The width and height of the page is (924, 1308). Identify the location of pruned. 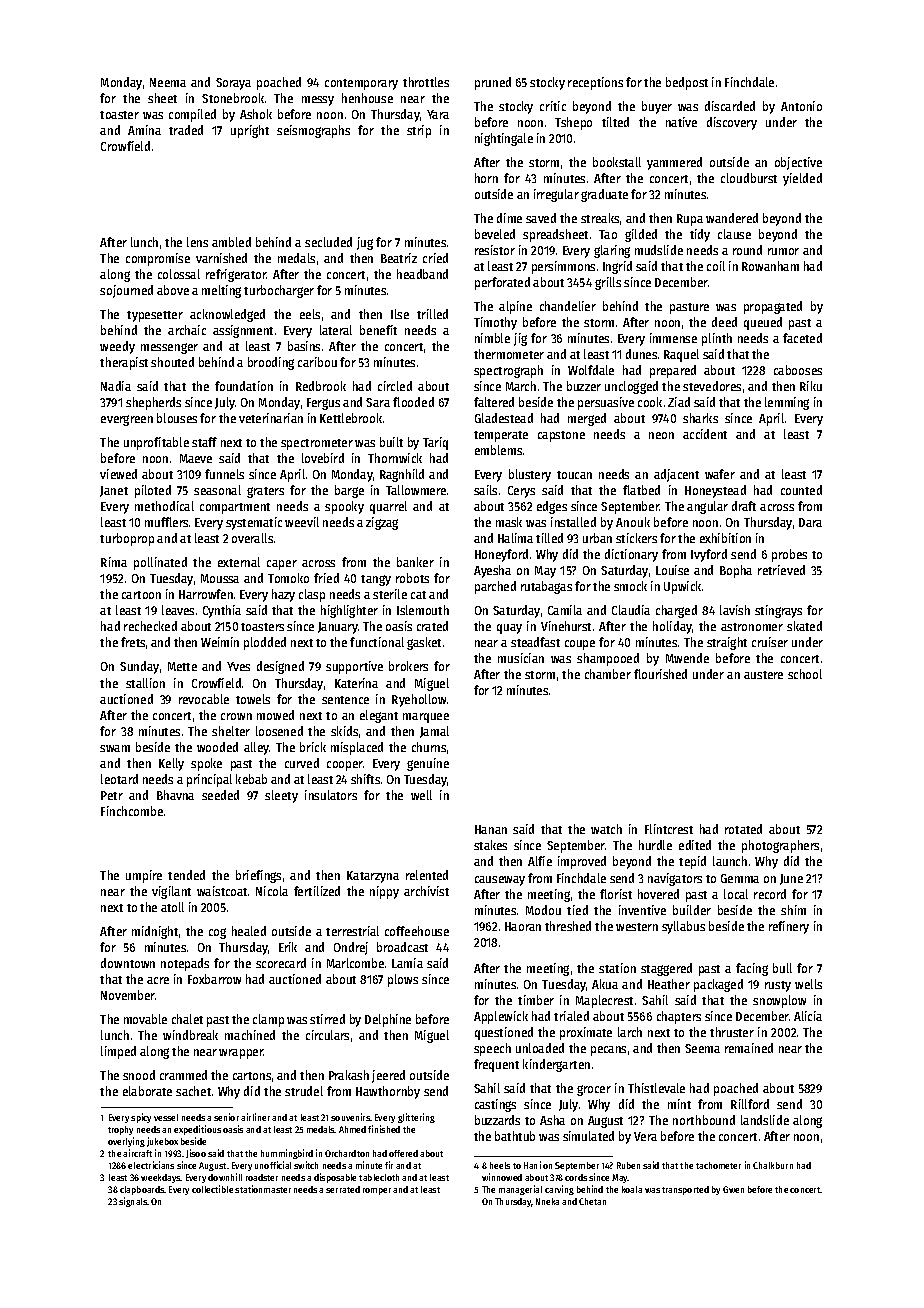
(493, 83).
